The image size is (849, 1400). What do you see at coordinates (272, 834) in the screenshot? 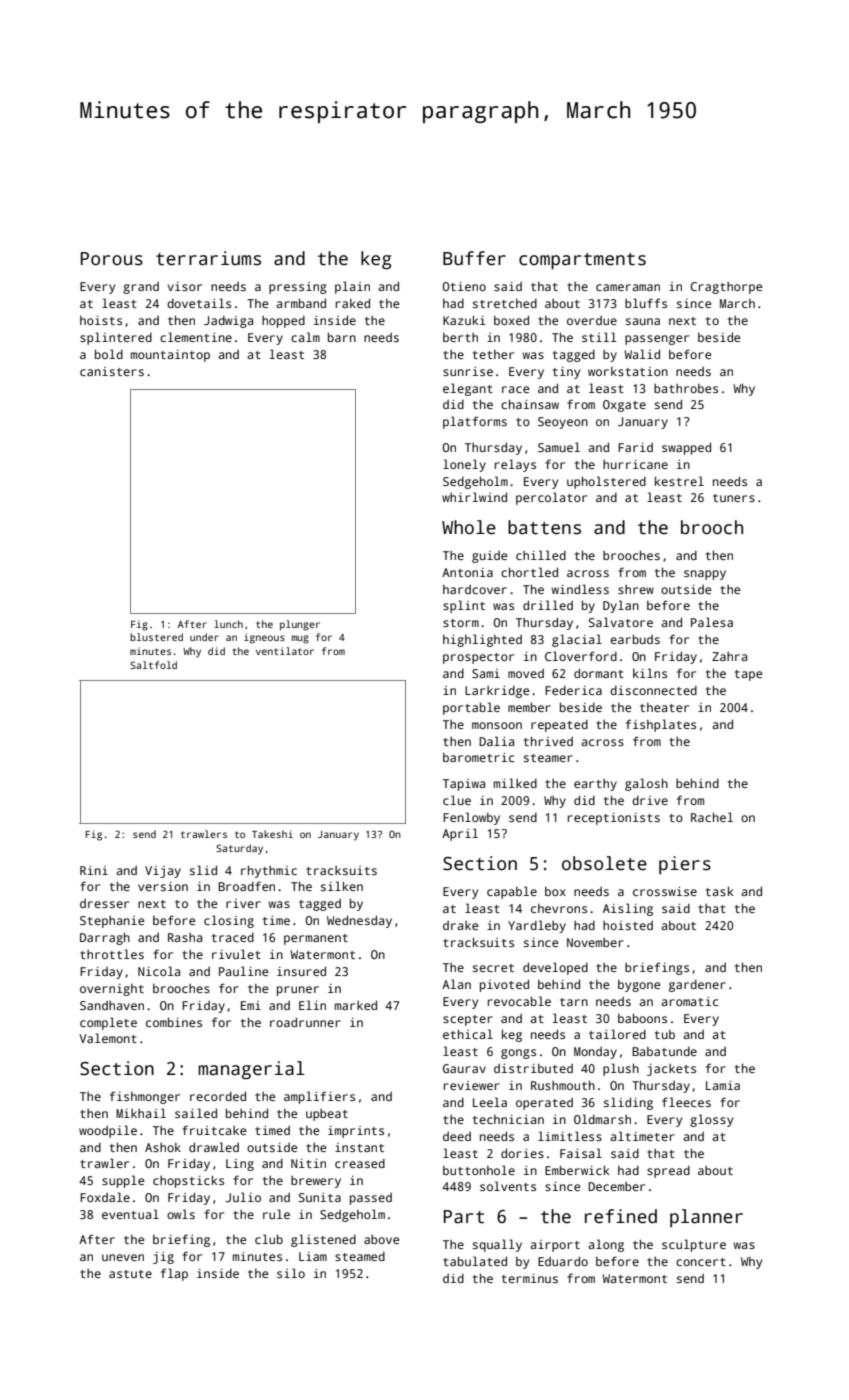
I see `Takeshi` at bounding box center [272, 834].
